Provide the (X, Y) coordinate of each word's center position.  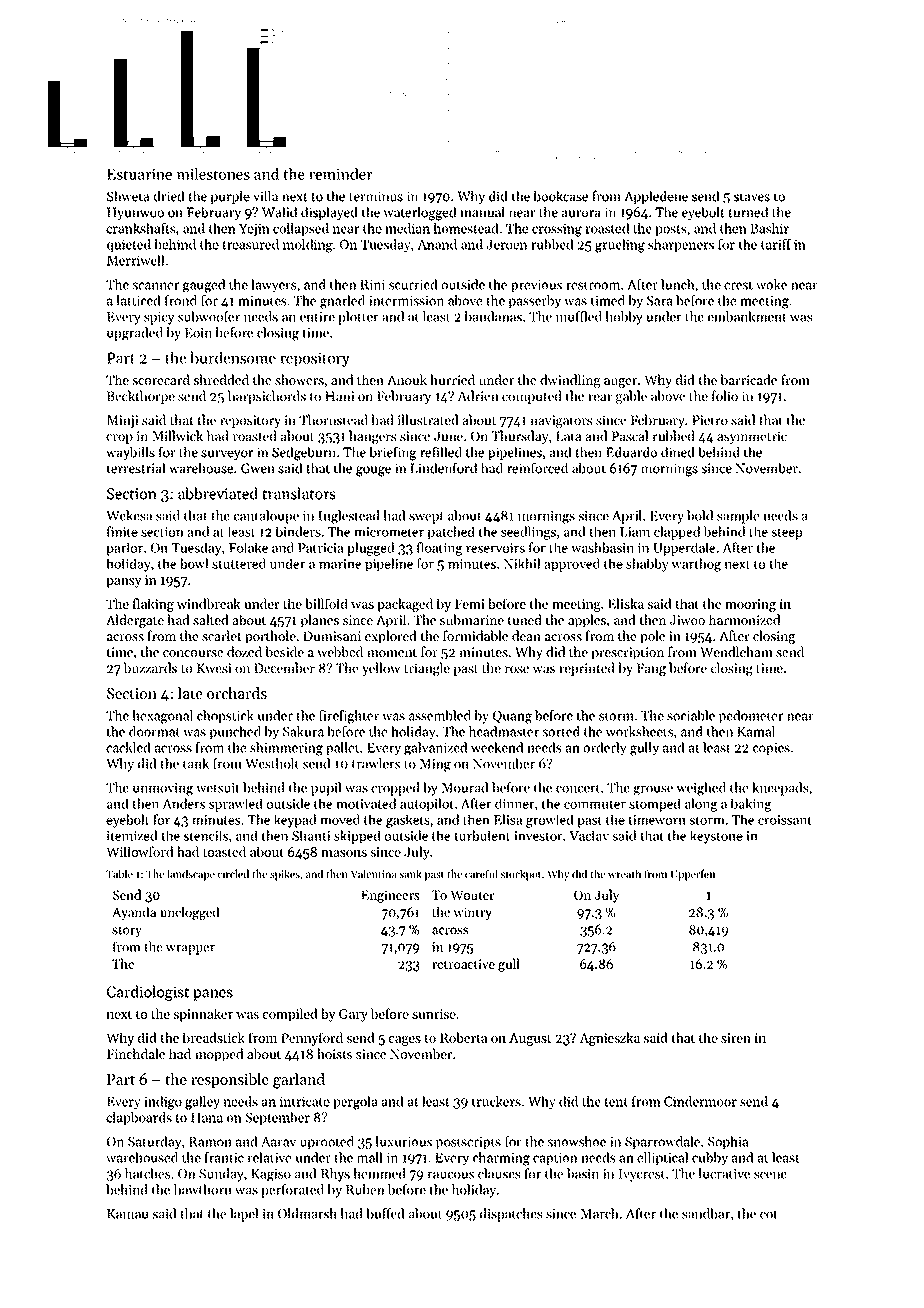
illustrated (428, 419)
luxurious (404, 1141)
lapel (244, 1215)
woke (771, 284)
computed (532, 397)
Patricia (320, 548)
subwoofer (209, 316)
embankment (747, 316)
